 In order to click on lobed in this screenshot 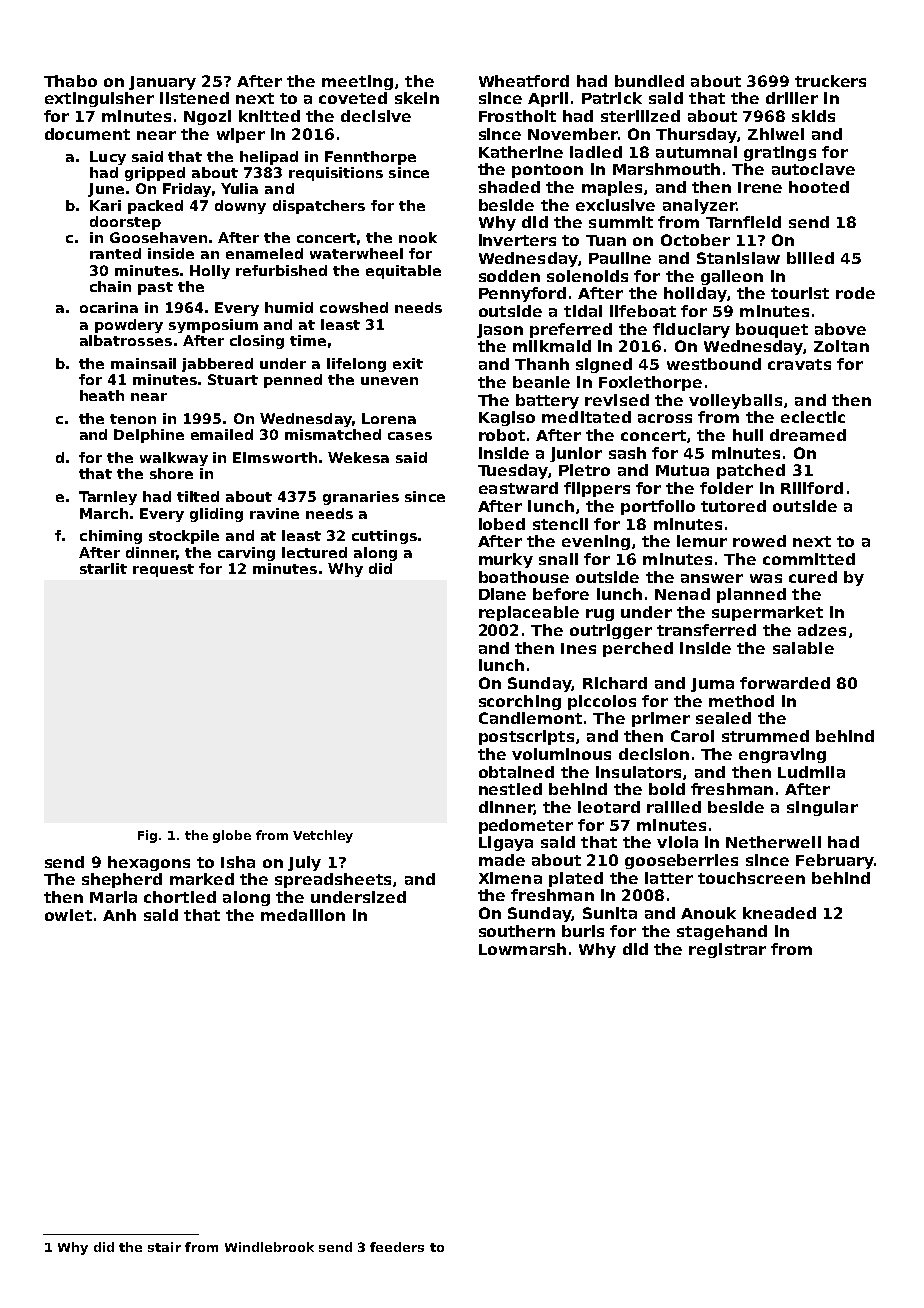, I will do `click(502, 524)`.
